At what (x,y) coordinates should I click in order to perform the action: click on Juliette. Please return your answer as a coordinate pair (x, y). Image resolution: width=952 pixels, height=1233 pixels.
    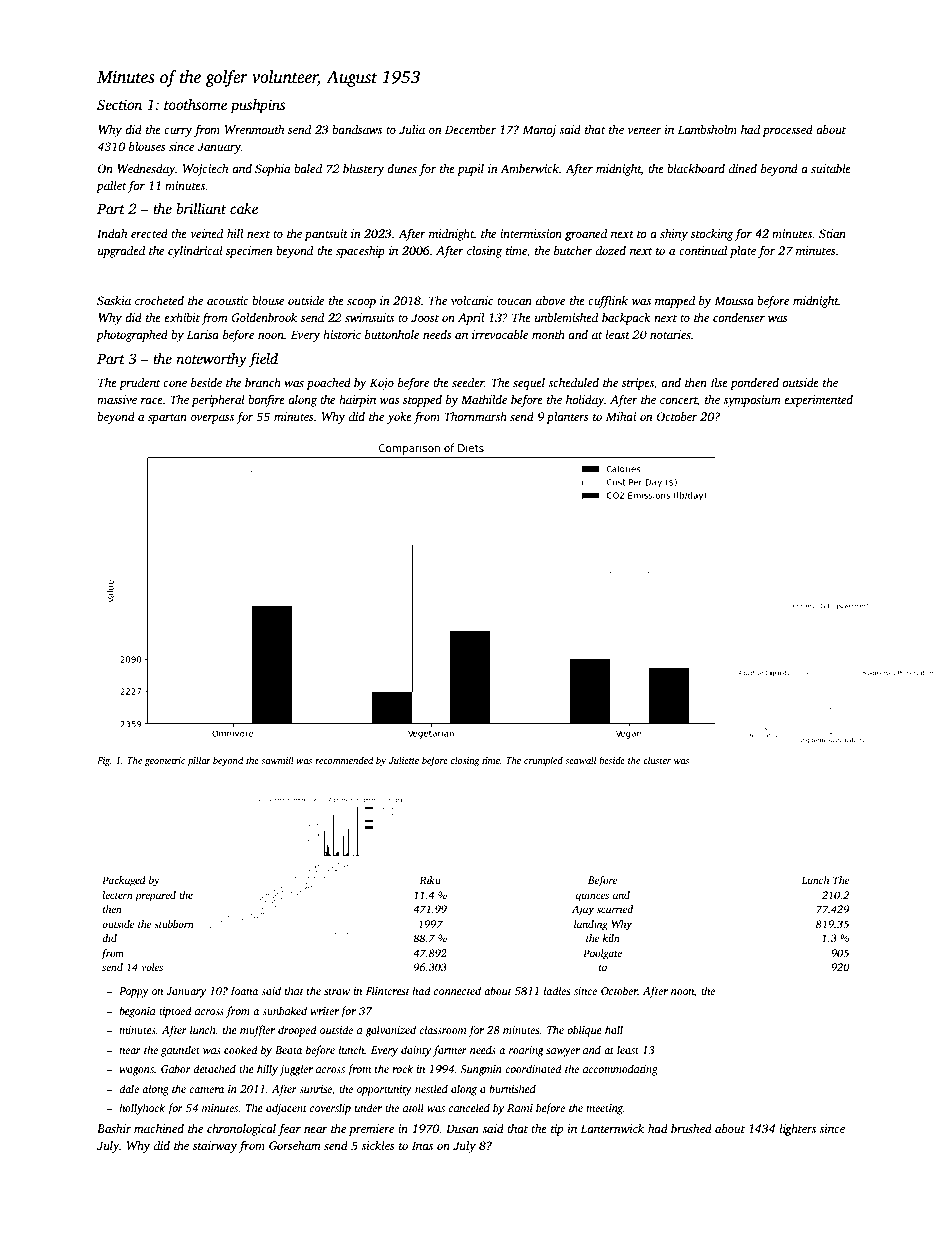
    Looking at the image, I should click on (404, 760).
